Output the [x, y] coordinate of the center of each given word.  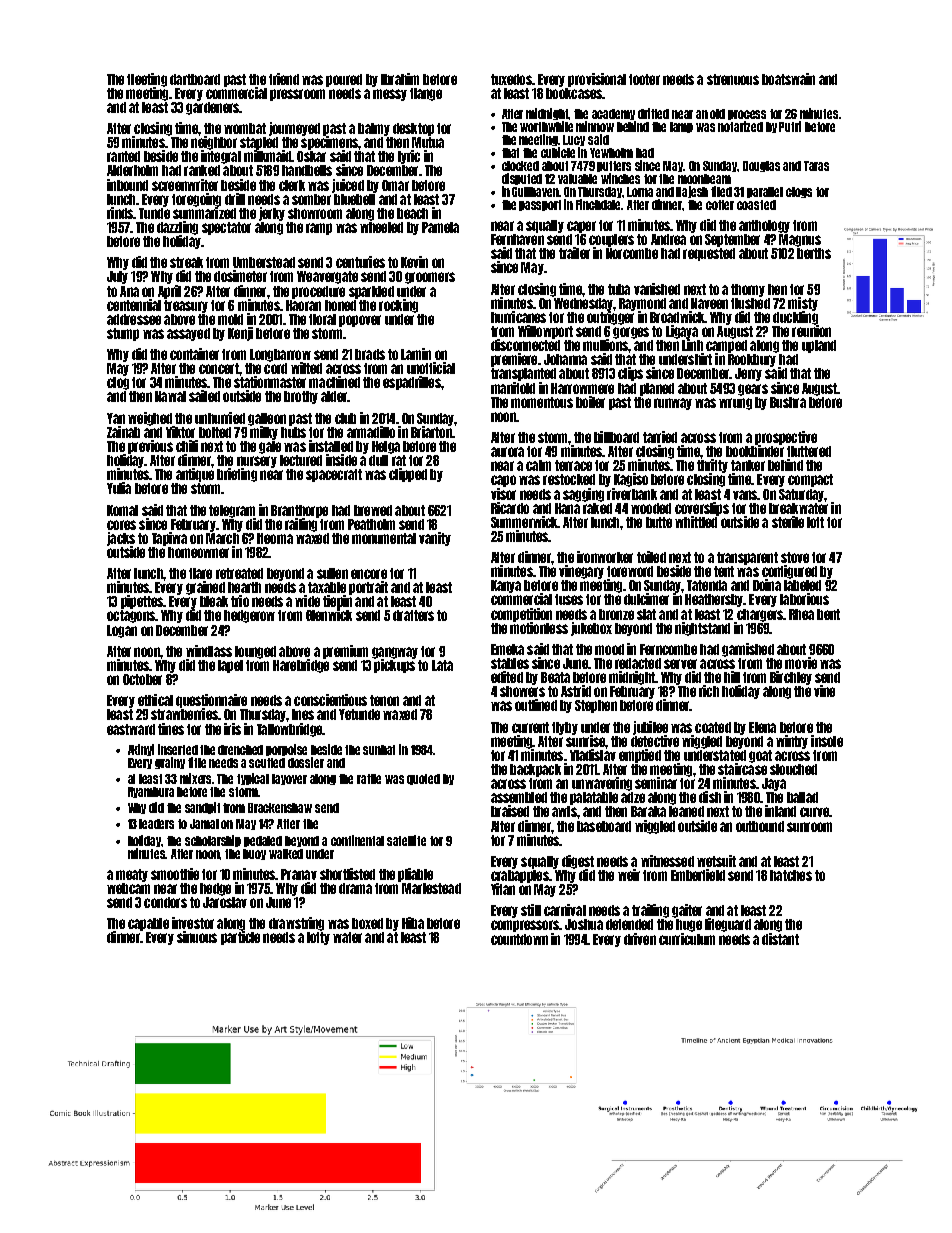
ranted [123, 156]
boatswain [788, 79]
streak [186, 262]
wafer [347, 937]
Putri [790, 126]
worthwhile [546, 126]
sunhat [379, 750]
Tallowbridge [289, 730]
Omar [395, 185]
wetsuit [716, 861]
